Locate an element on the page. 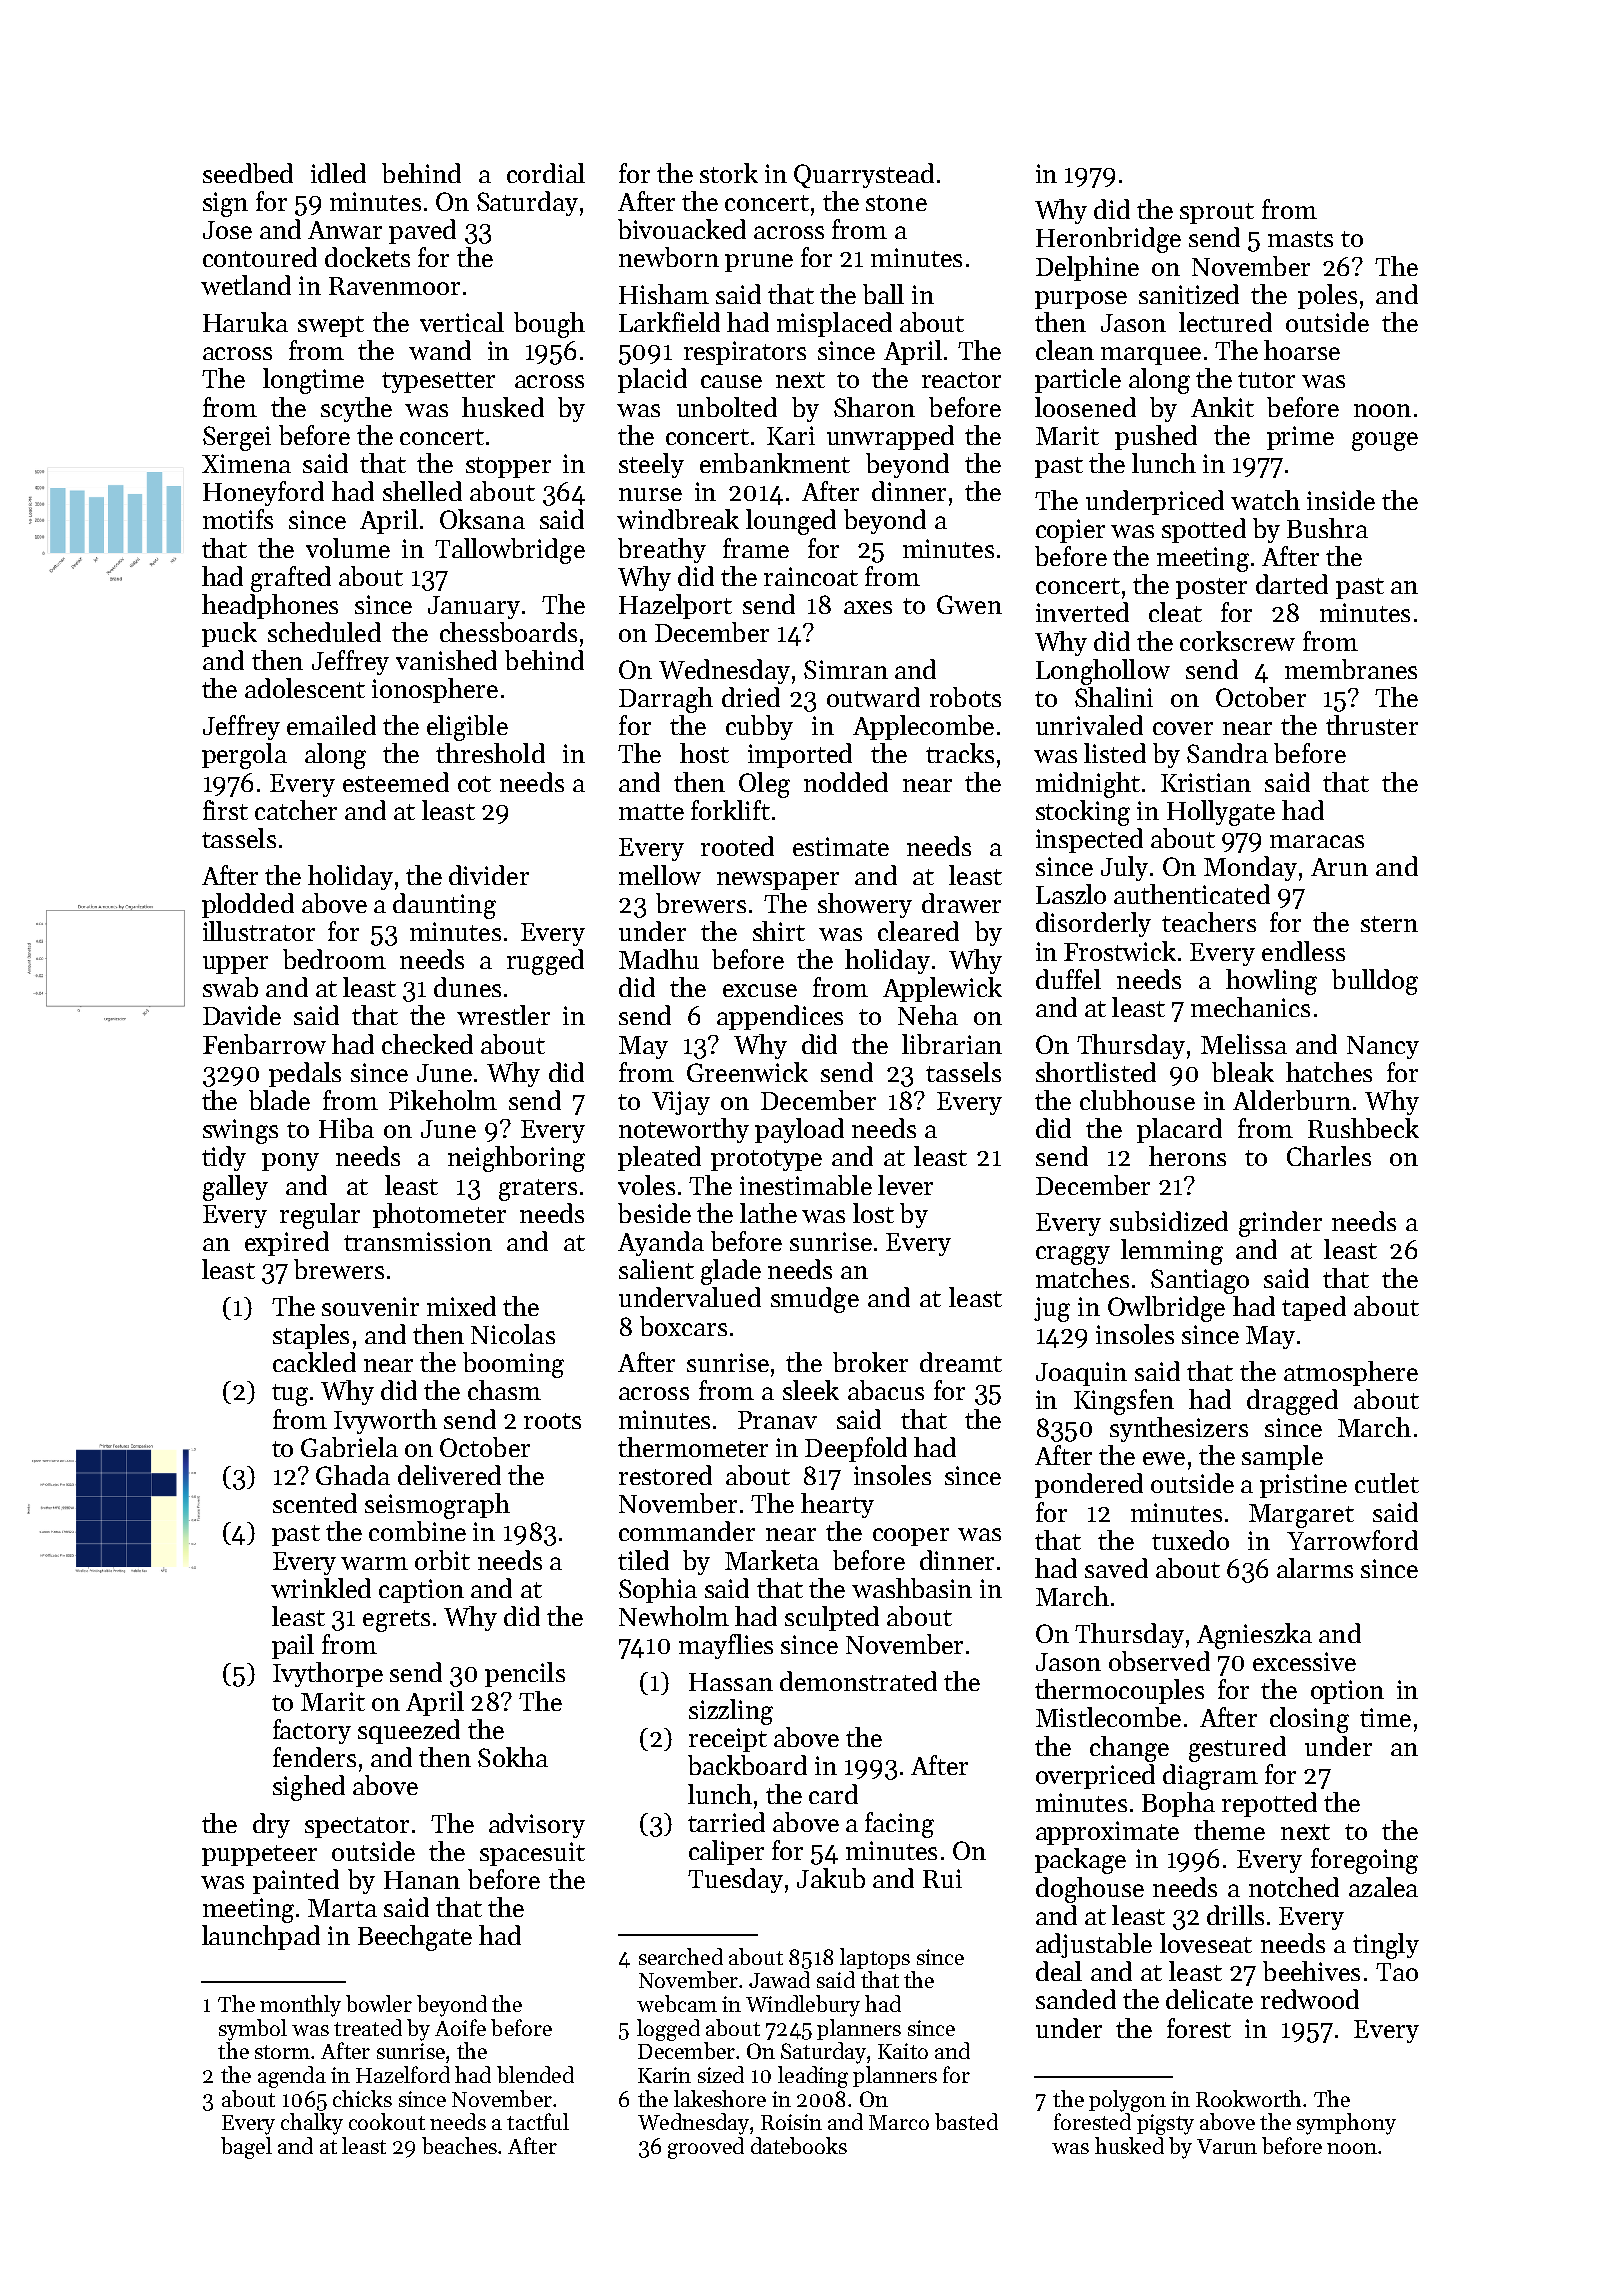 This image has width=1620, height=2292. cookout is located at coordinates (387, 2121).
